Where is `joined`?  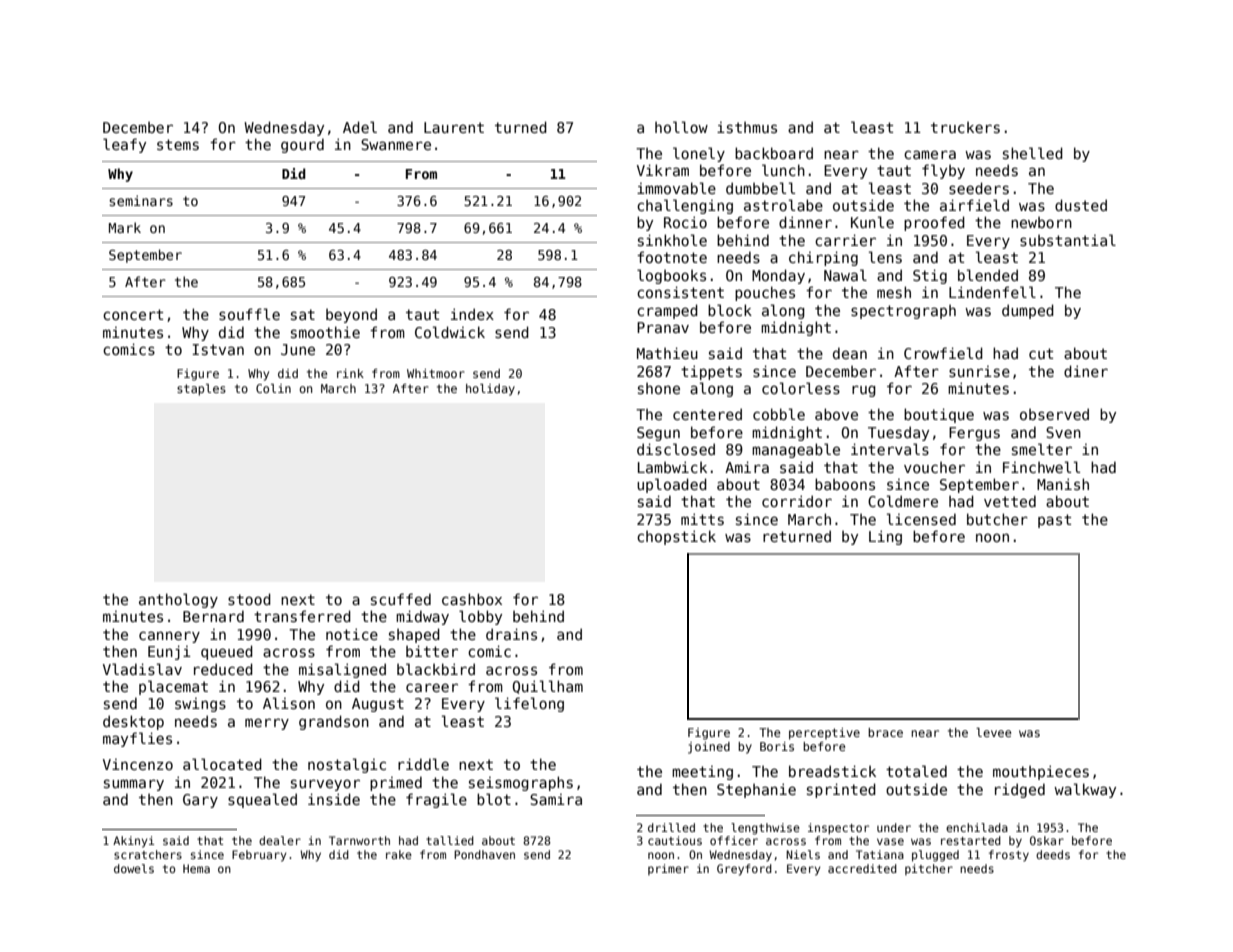 joined is located at coordinates (709, 748).
